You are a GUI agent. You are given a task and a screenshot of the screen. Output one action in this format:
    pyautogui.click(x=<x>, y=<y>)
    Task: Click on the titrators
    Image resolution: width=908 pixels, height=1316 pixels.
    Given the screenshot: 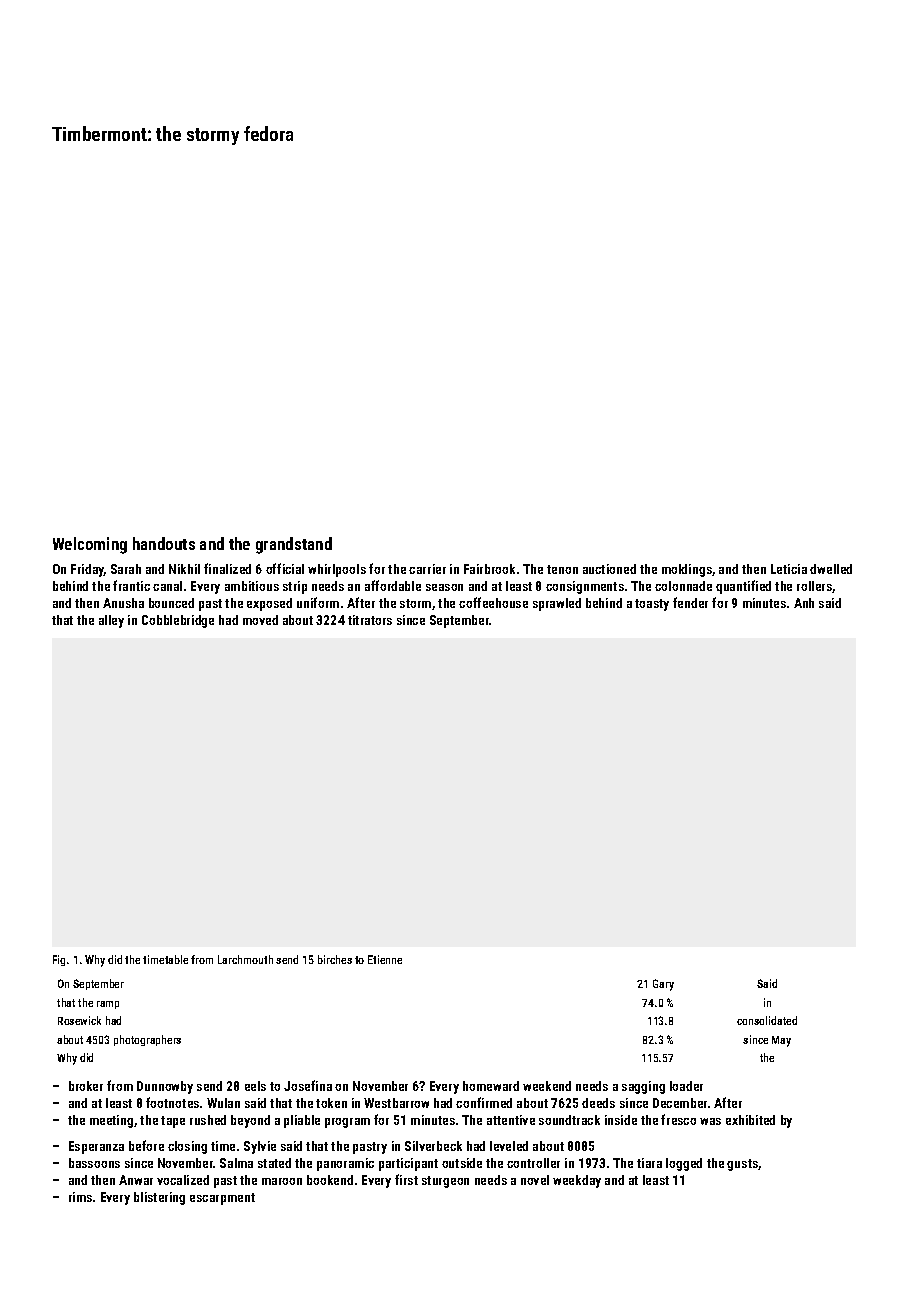 What is the action you would take?
    pyautogui.click(x=370, y=620)
